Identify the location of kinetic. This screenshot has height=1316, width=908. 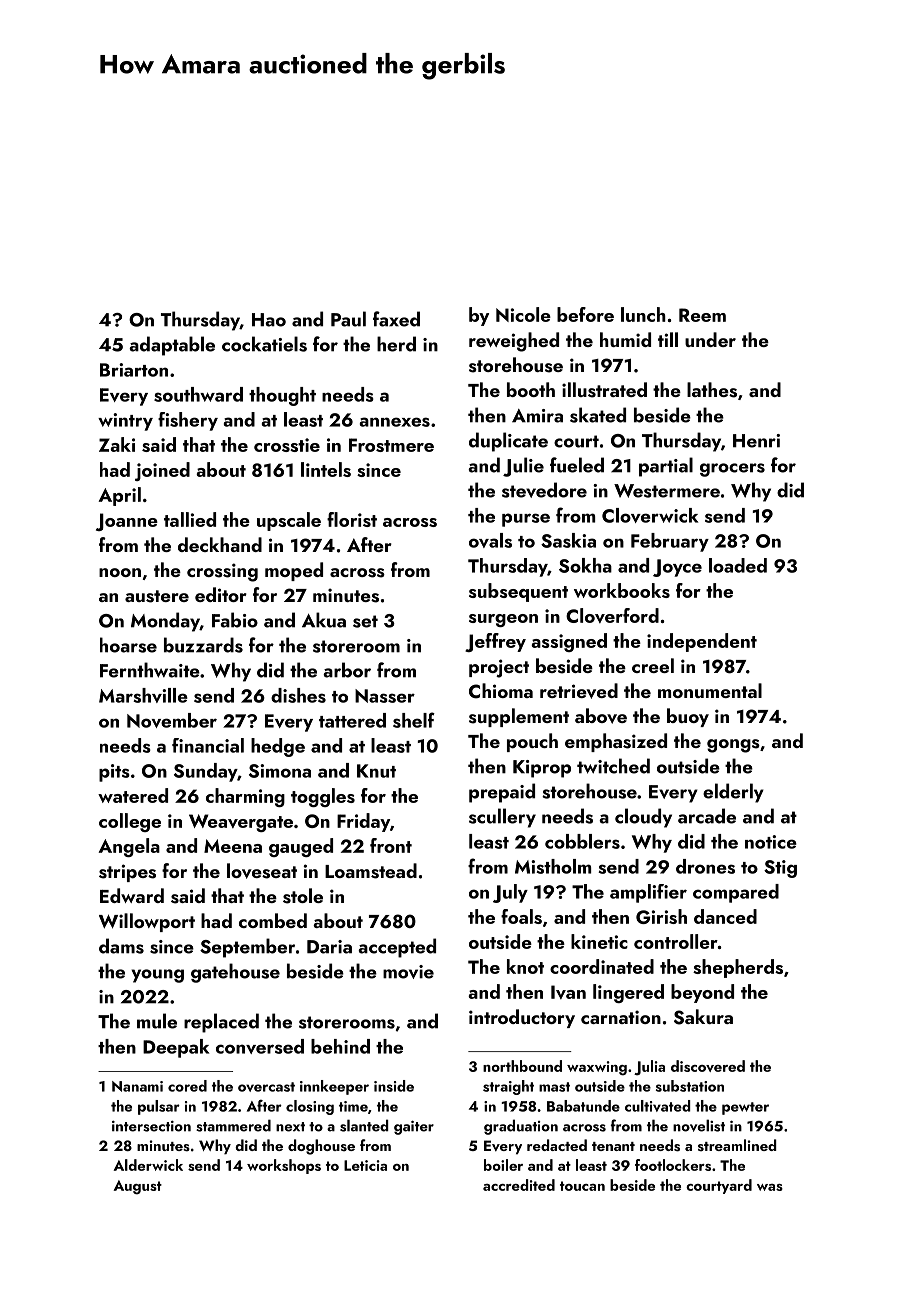
(599, 941).
